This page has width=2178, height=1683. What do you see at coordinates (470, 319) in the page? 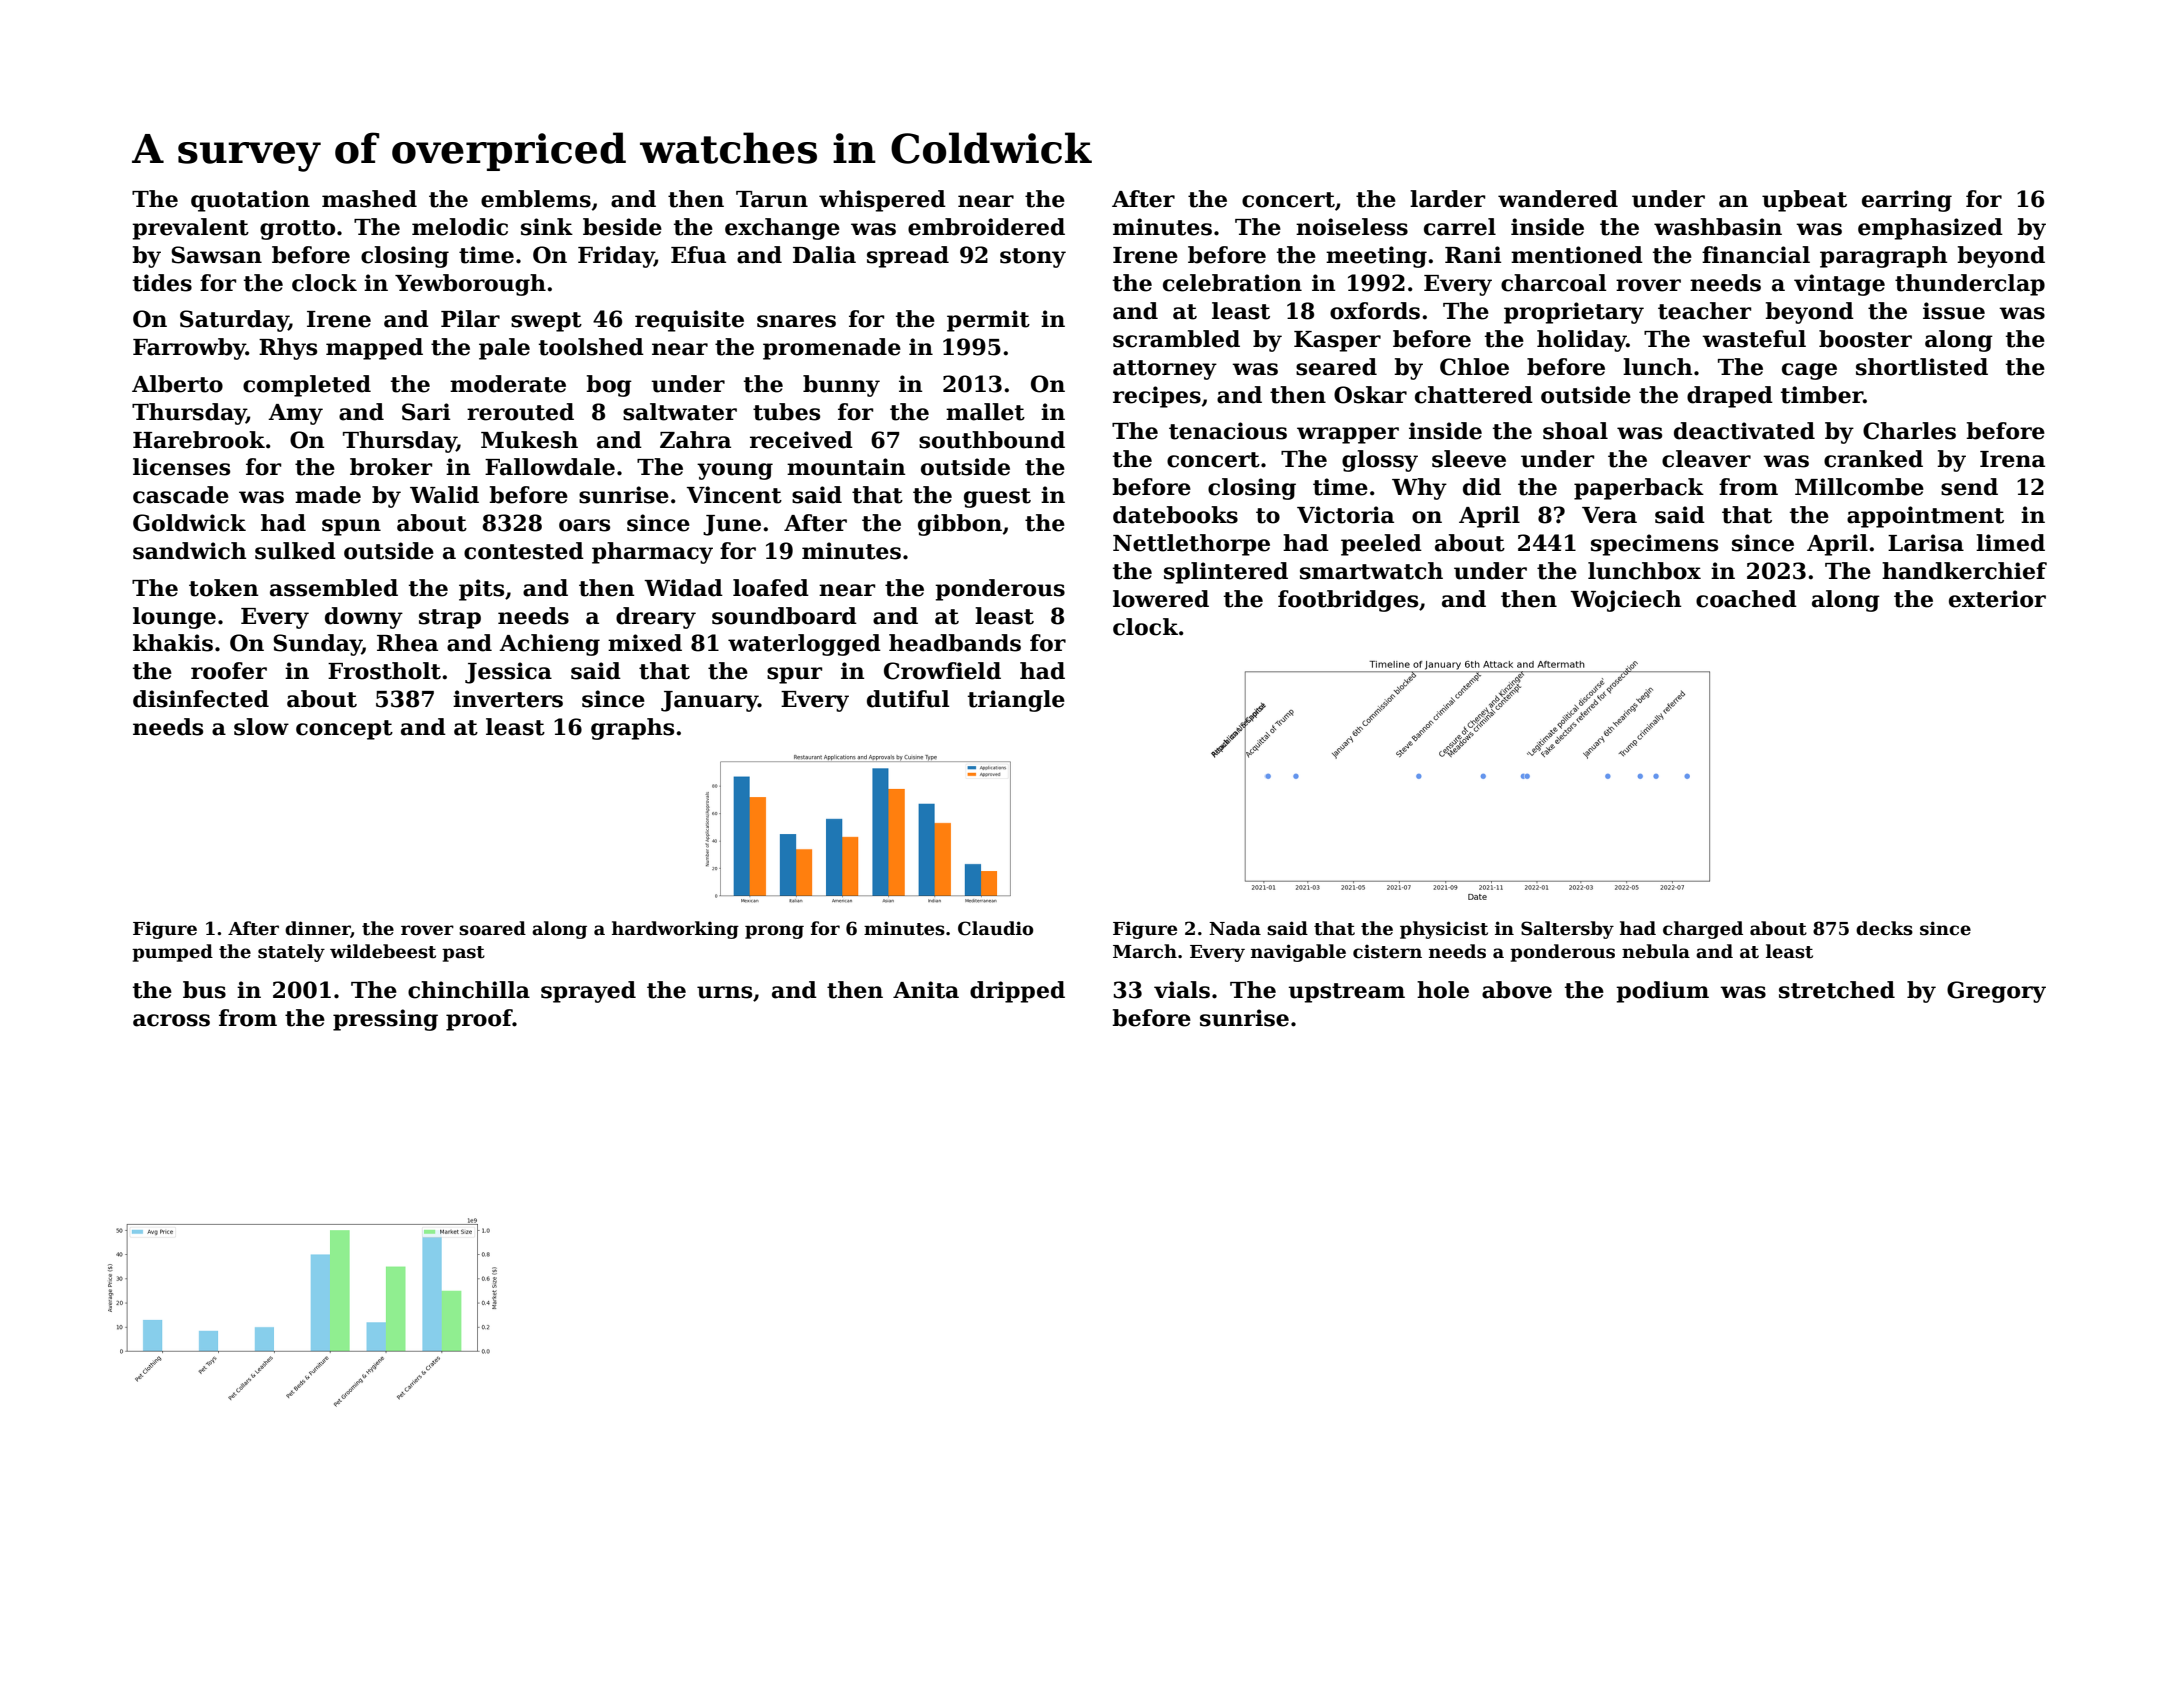
I see `Pilar` at bounding box center [470, 319].
